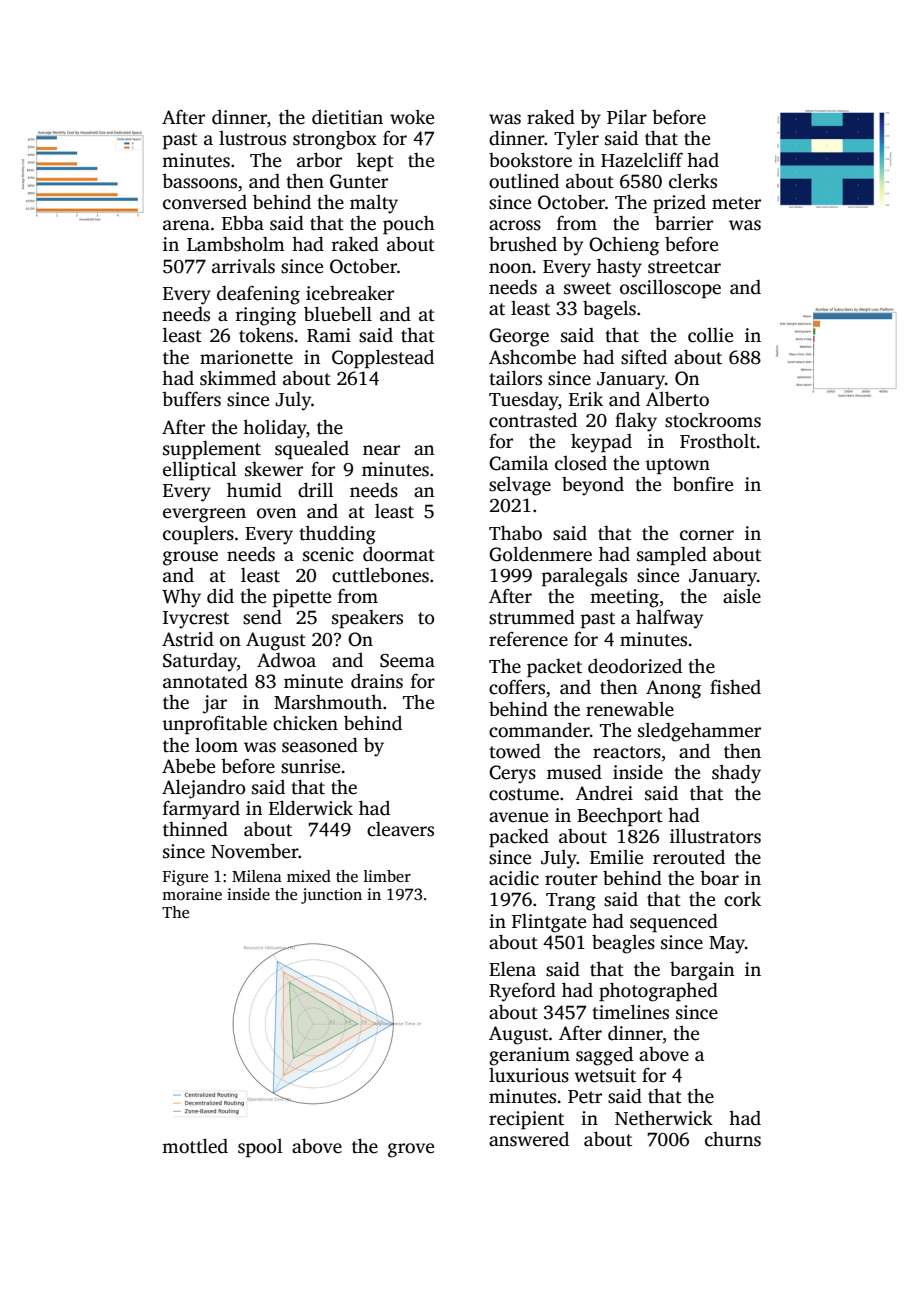 The height and width of the screenshot is (1311, 924). What do you see at coordinates (530, 160) in the screenshot?
I see `bookstore` at bounding box center [530, 160].
